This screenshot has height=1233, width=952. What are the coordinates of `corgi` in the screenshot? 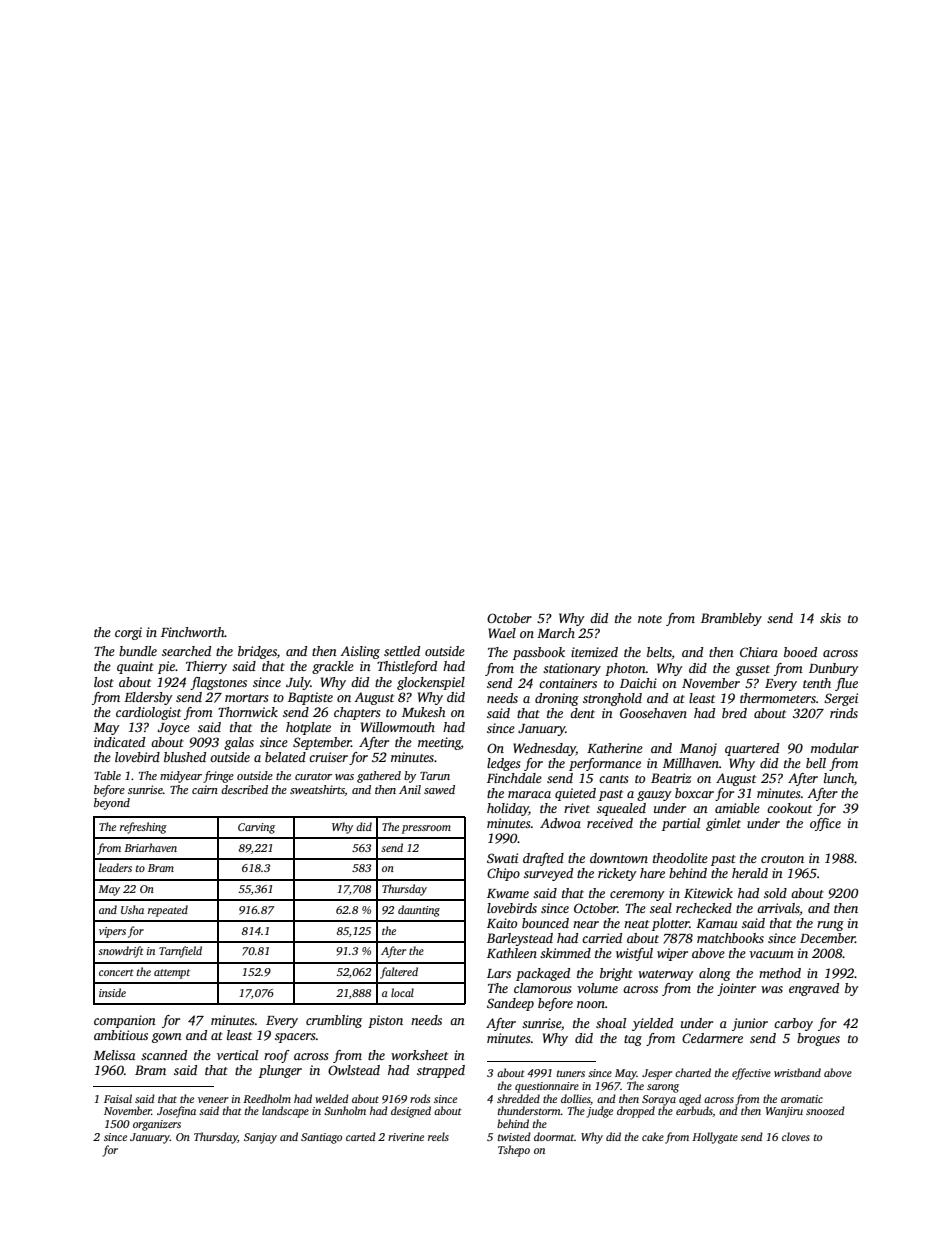 It's located at (128, 633).
